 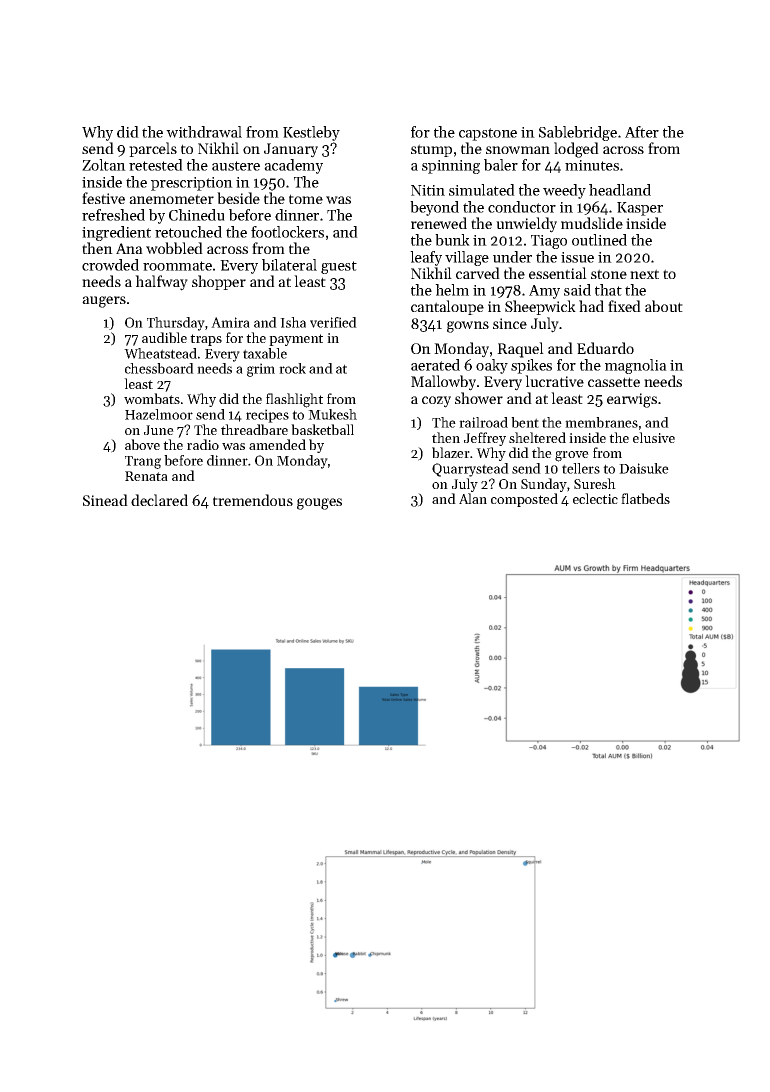 I want to click on parcels, so click(x=153, y=149).
